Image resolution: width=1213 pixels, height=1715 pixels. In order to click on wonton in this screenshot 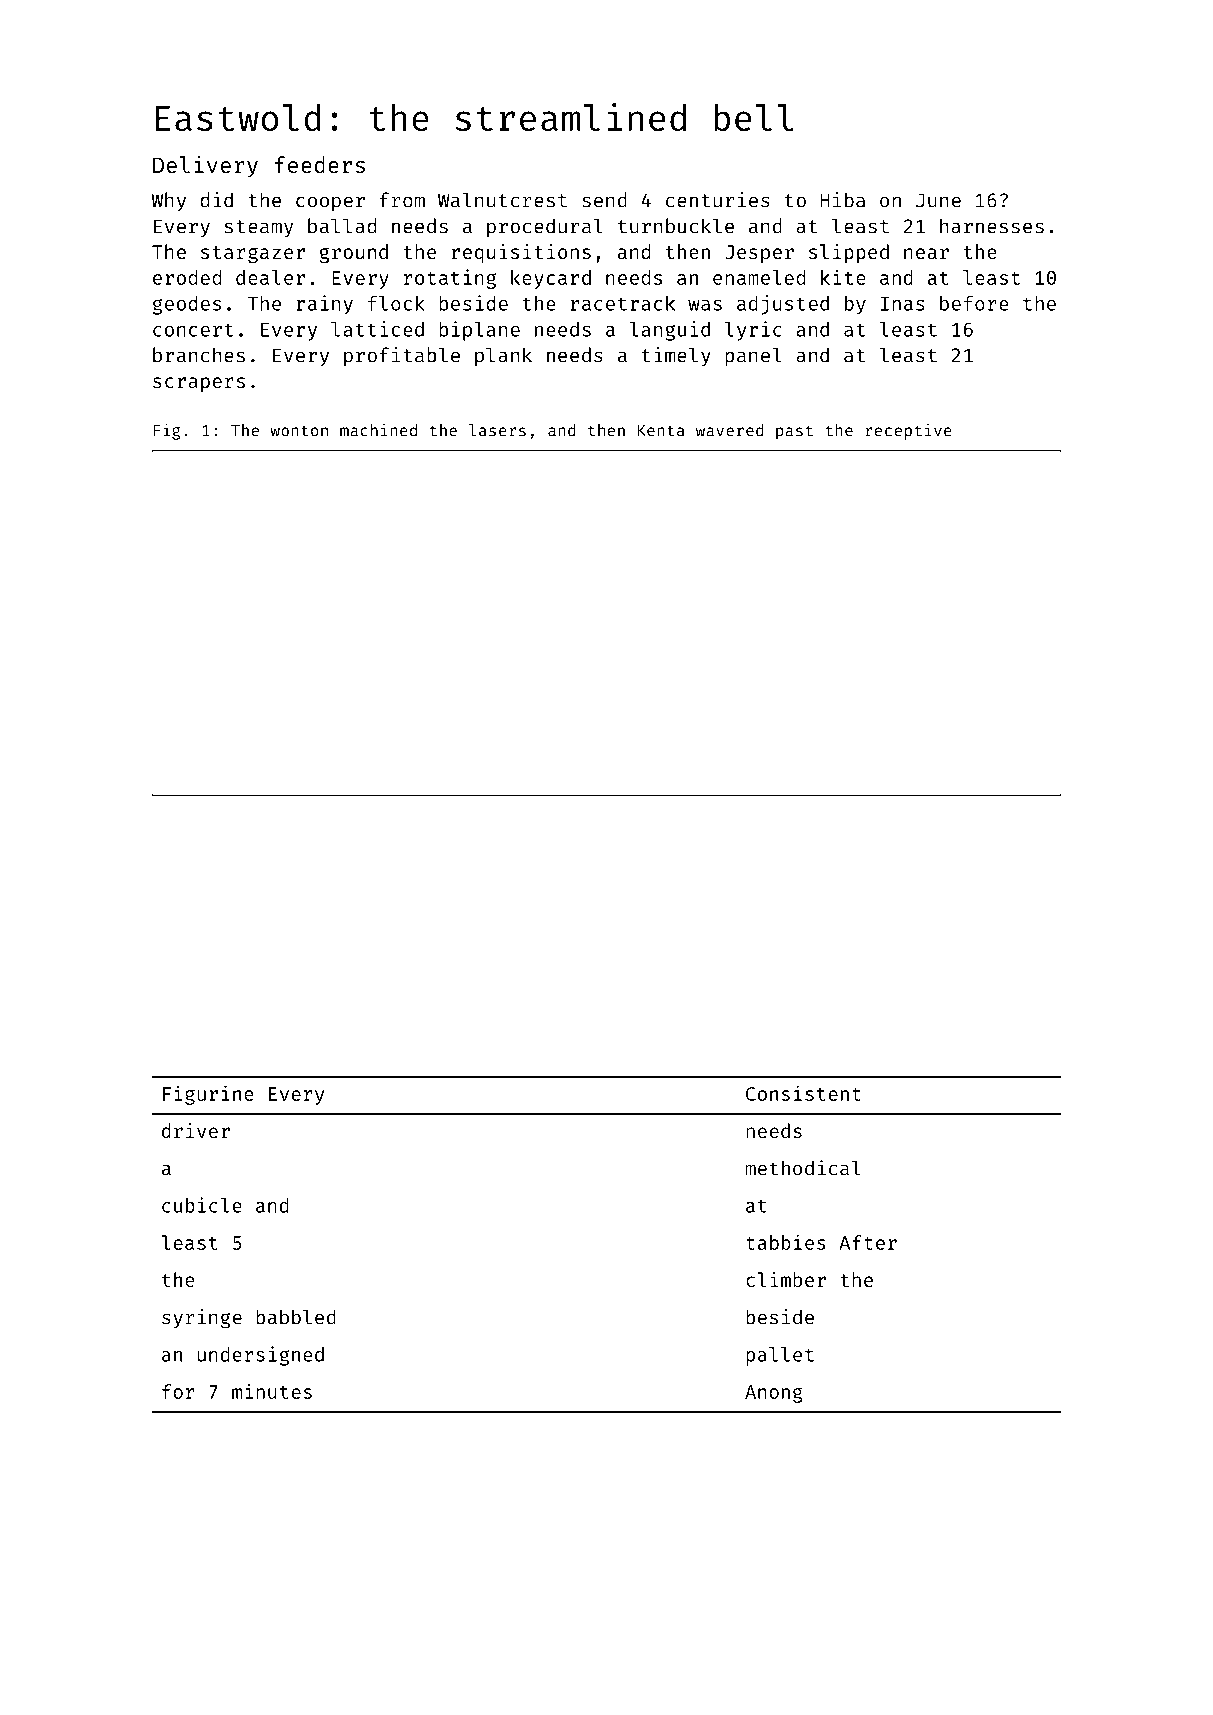, I will do `click(299, 431)`.
